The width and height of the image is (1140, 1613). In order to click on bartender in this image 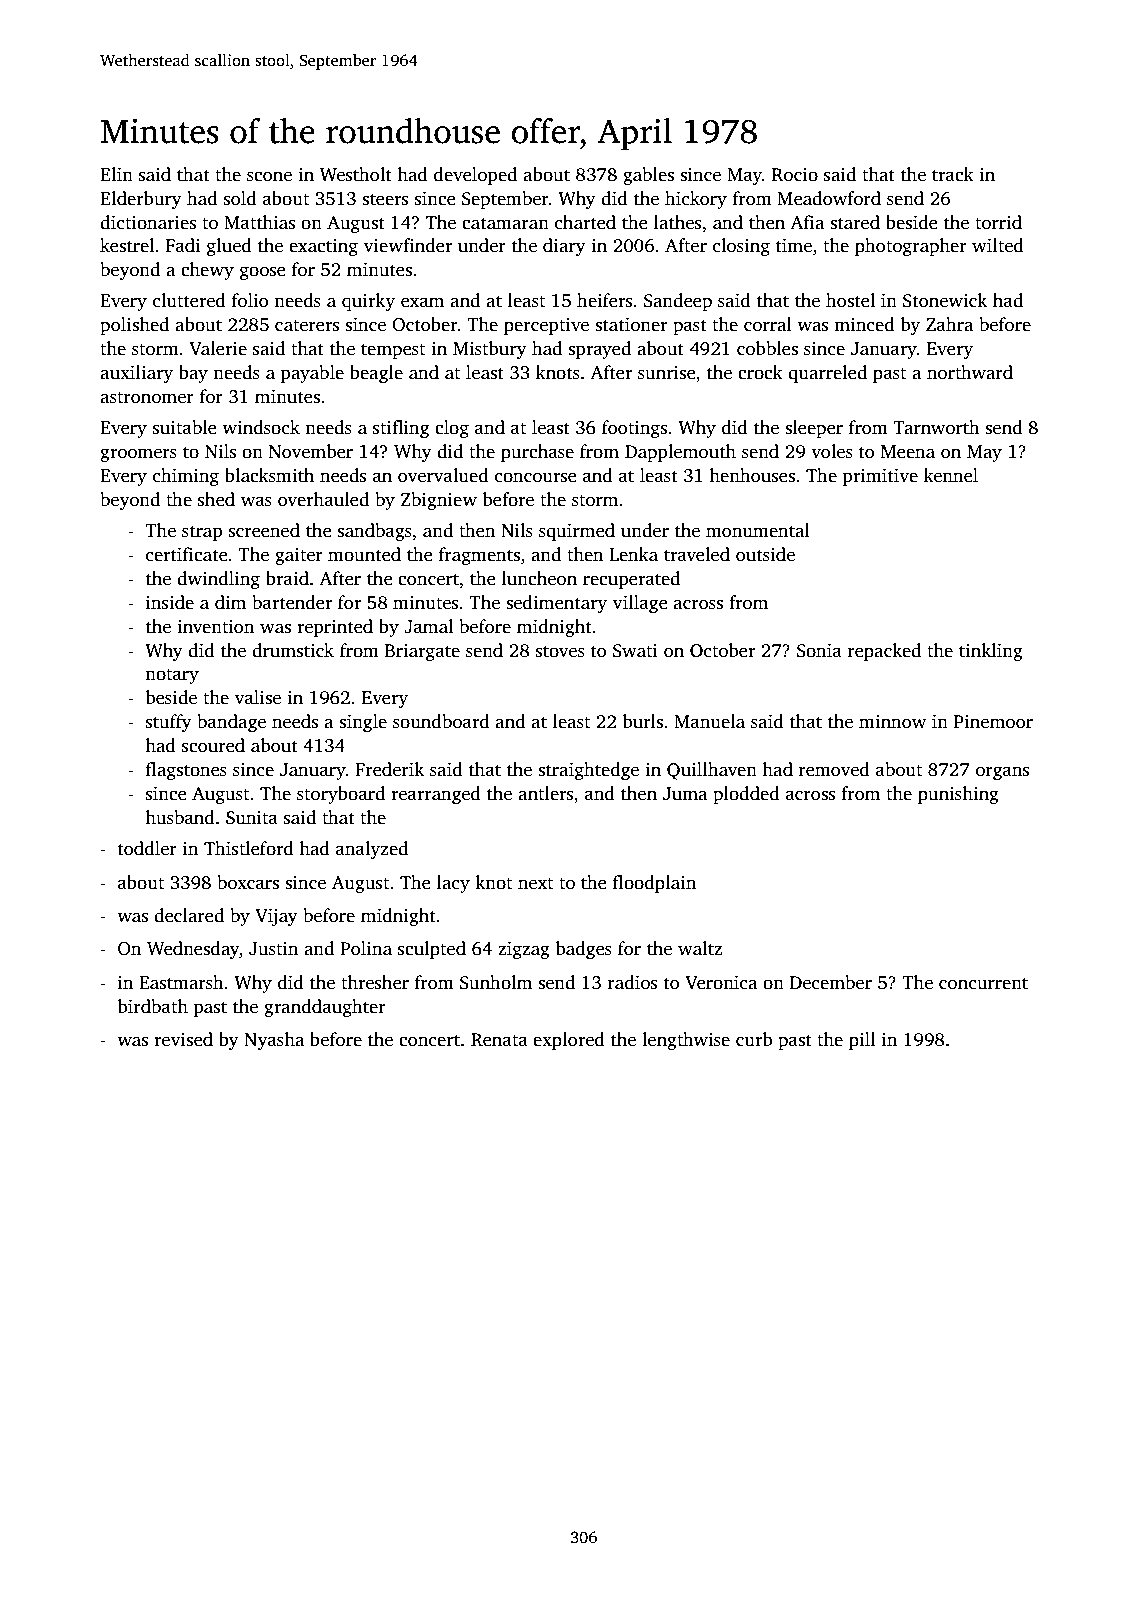, I will do `click(292, 602)`.
